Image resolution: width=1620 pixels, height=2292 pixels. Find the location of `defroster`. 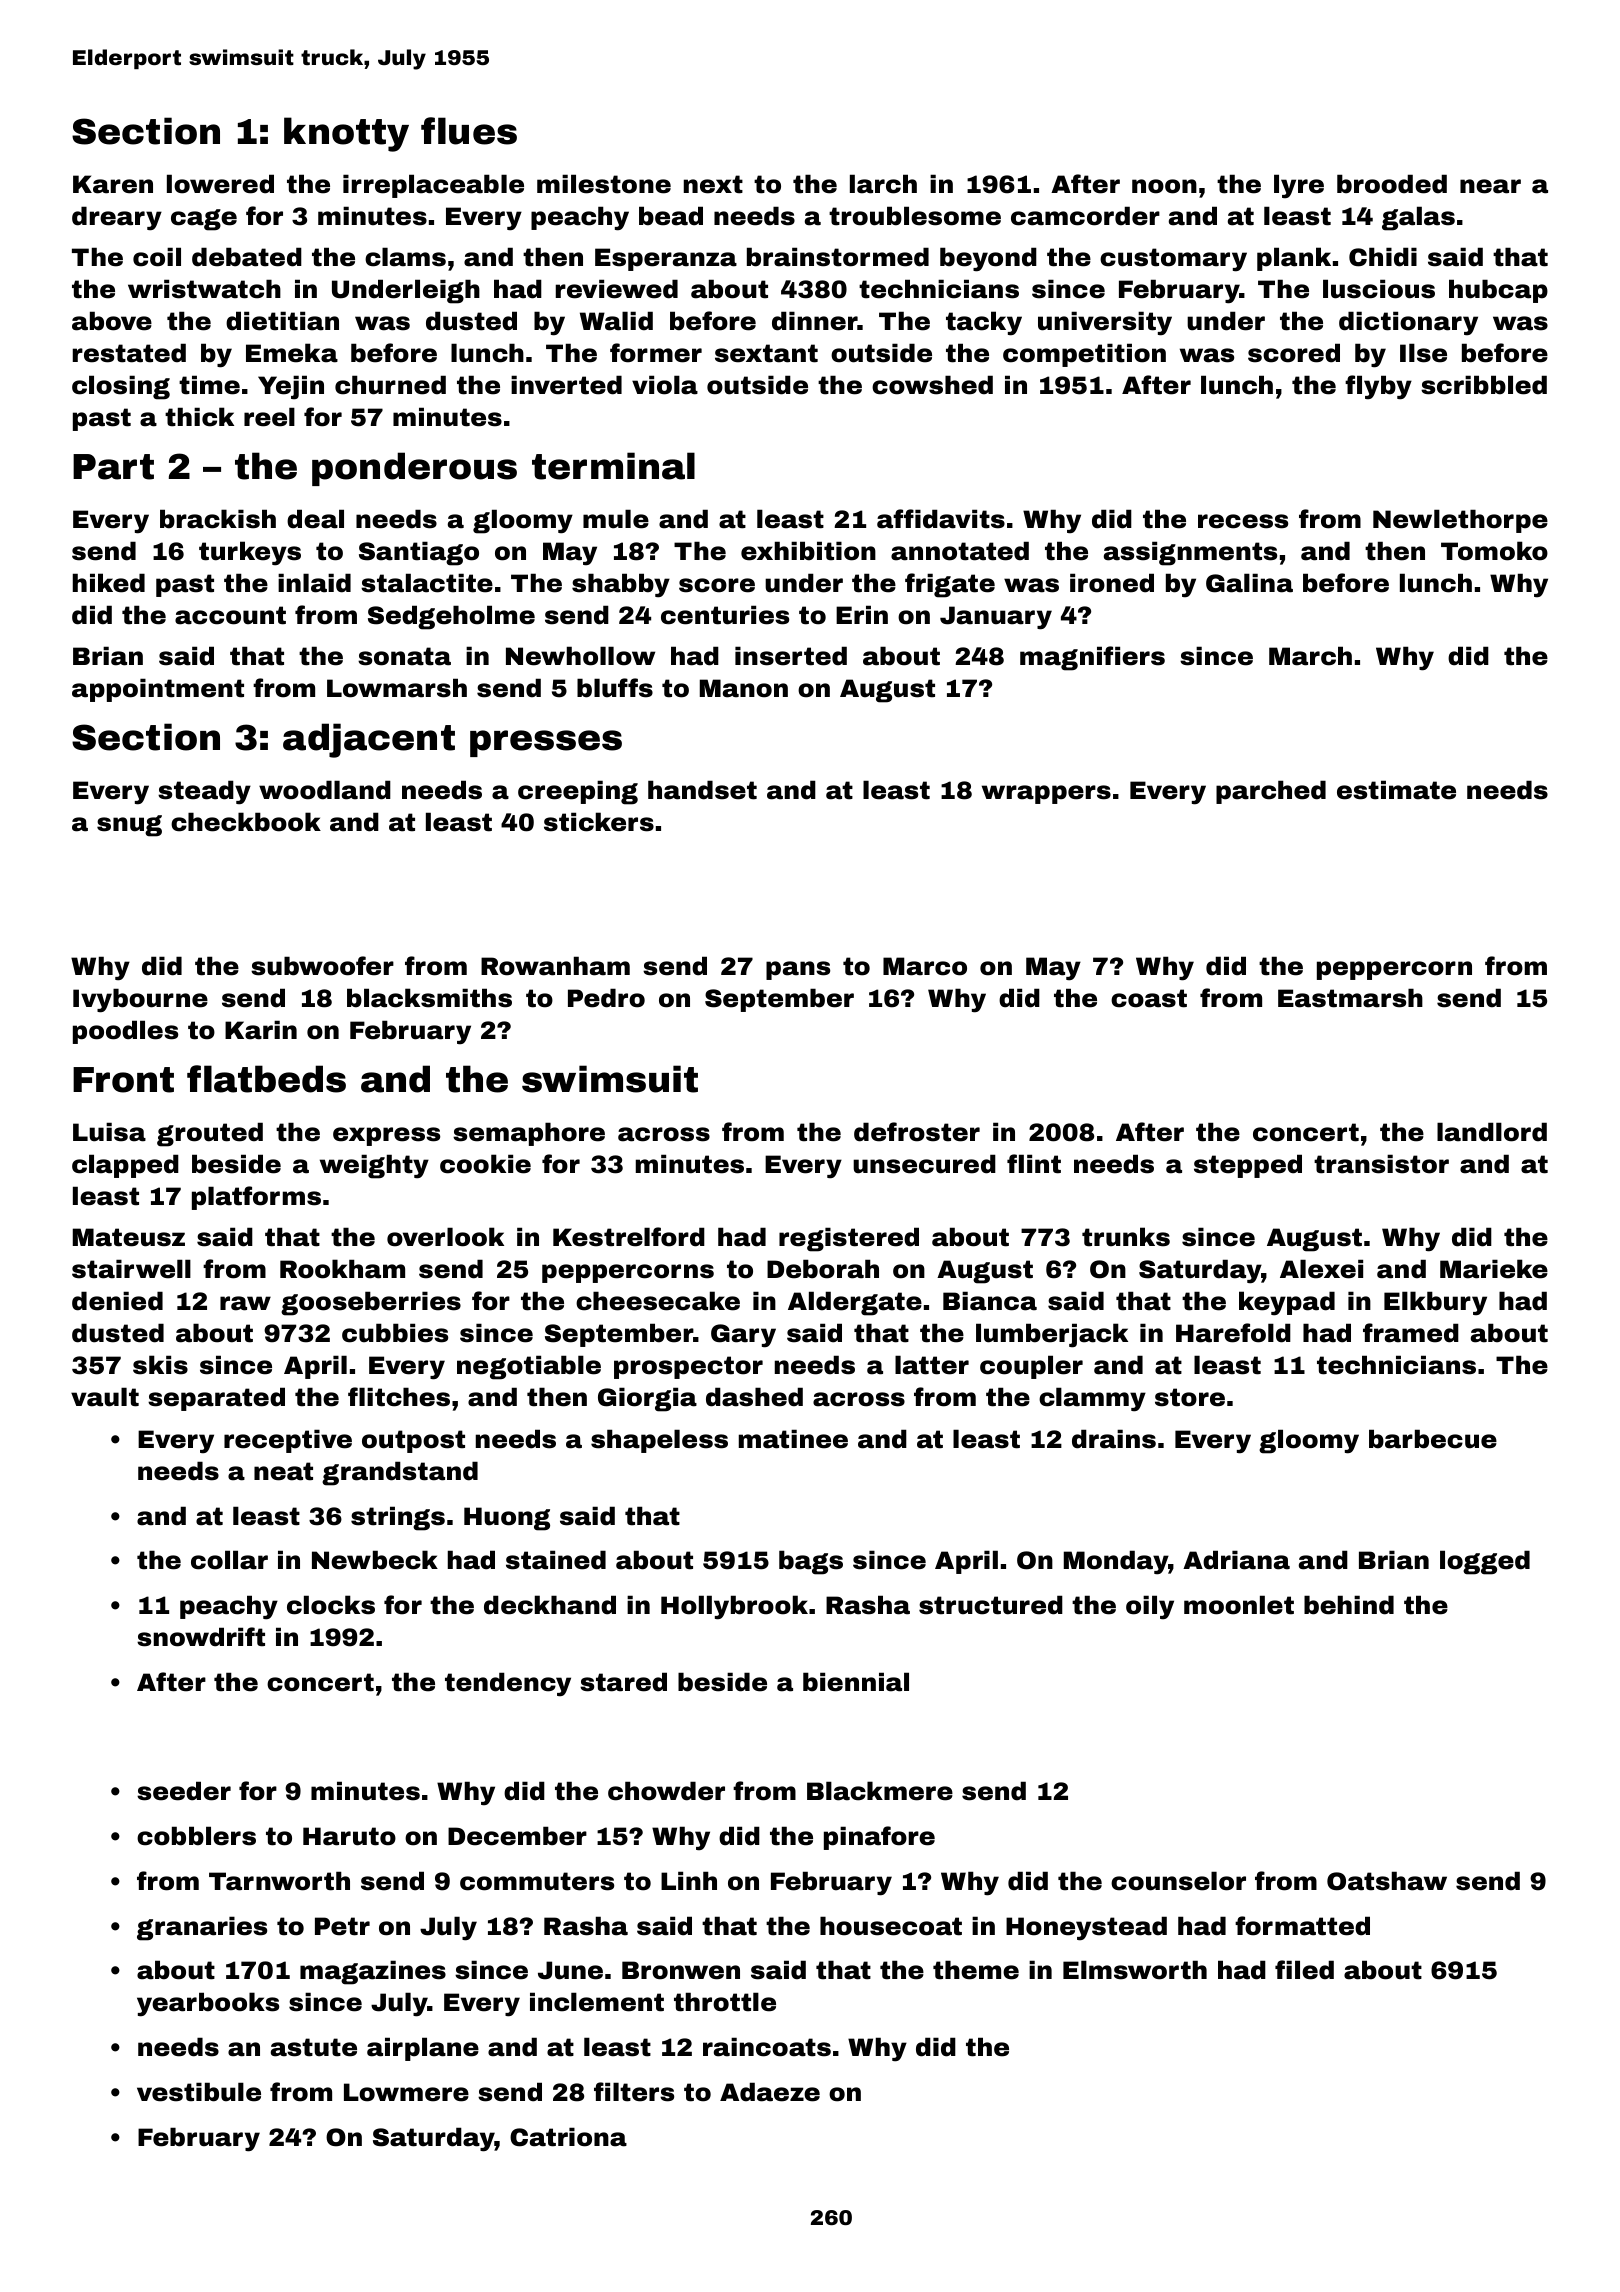

defroster is located at coordinates (917, 1132).
